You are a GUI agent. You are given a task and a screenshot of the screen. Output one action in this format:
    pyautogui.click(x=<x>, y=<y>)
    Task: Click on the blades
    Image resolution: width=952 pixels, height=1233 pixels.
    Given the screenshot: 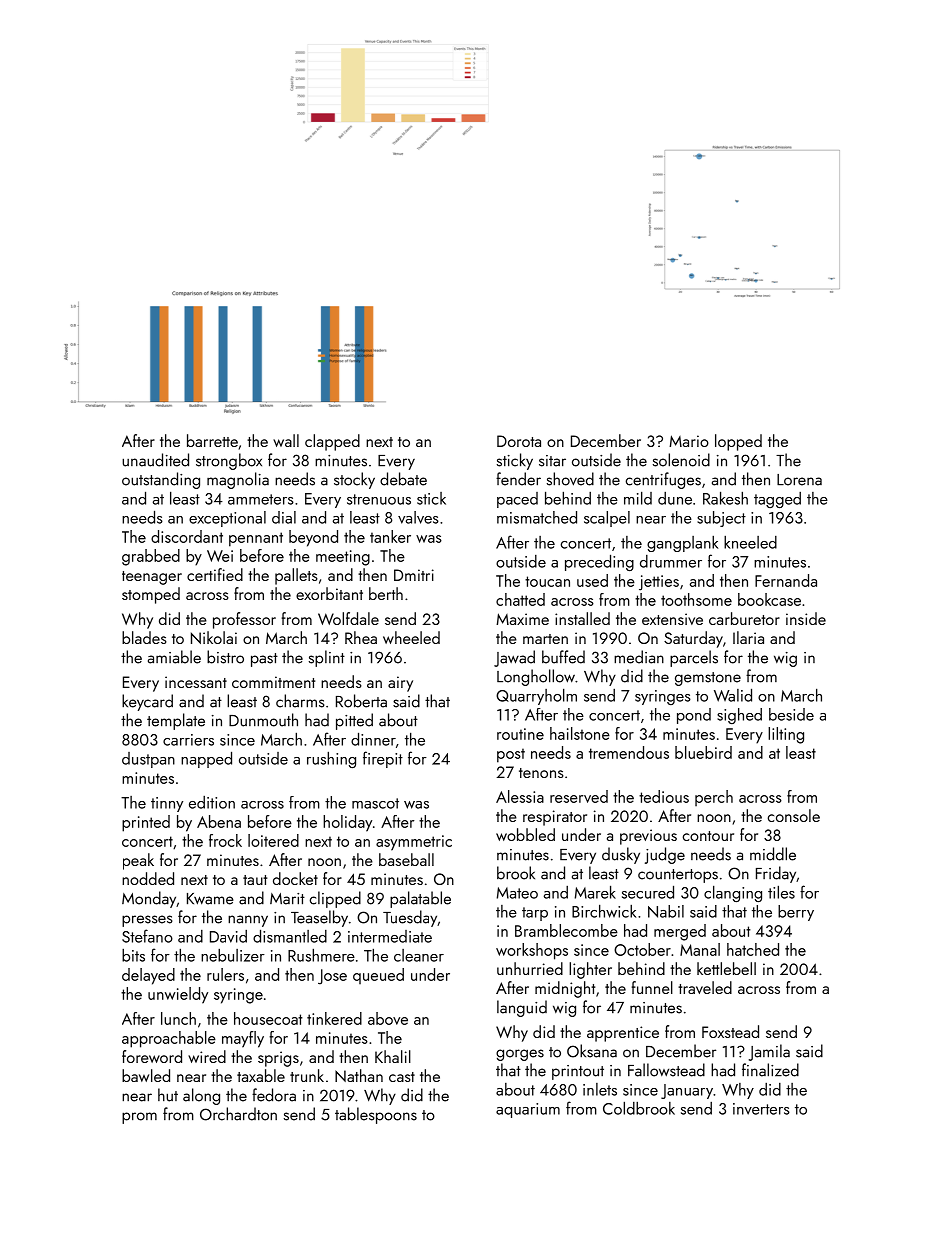 What is the action you would take?
    pyautogui.click(x=144, y=637)
